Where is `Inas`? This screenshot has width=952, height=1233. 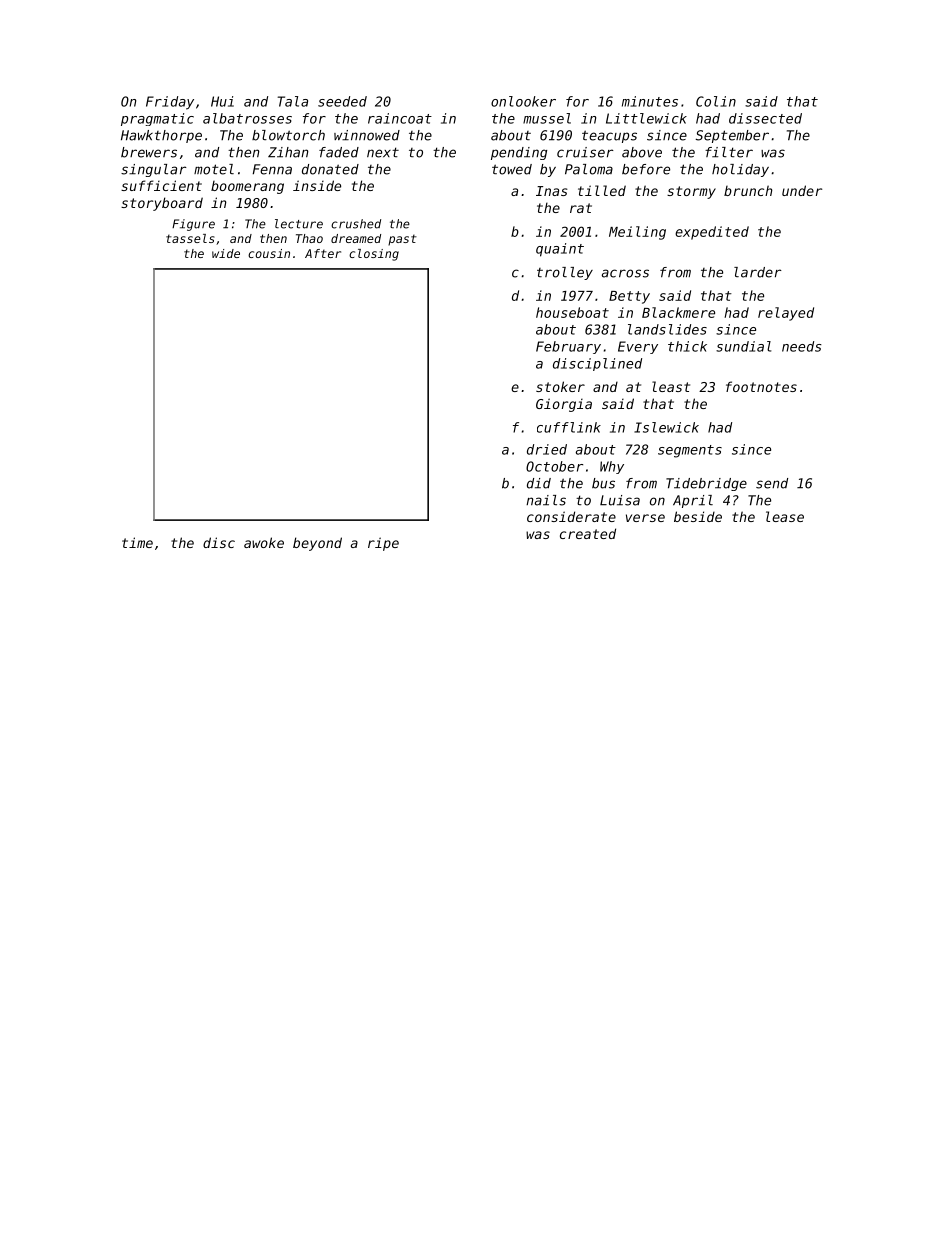
Inas is located at coordinates (552, 191).
